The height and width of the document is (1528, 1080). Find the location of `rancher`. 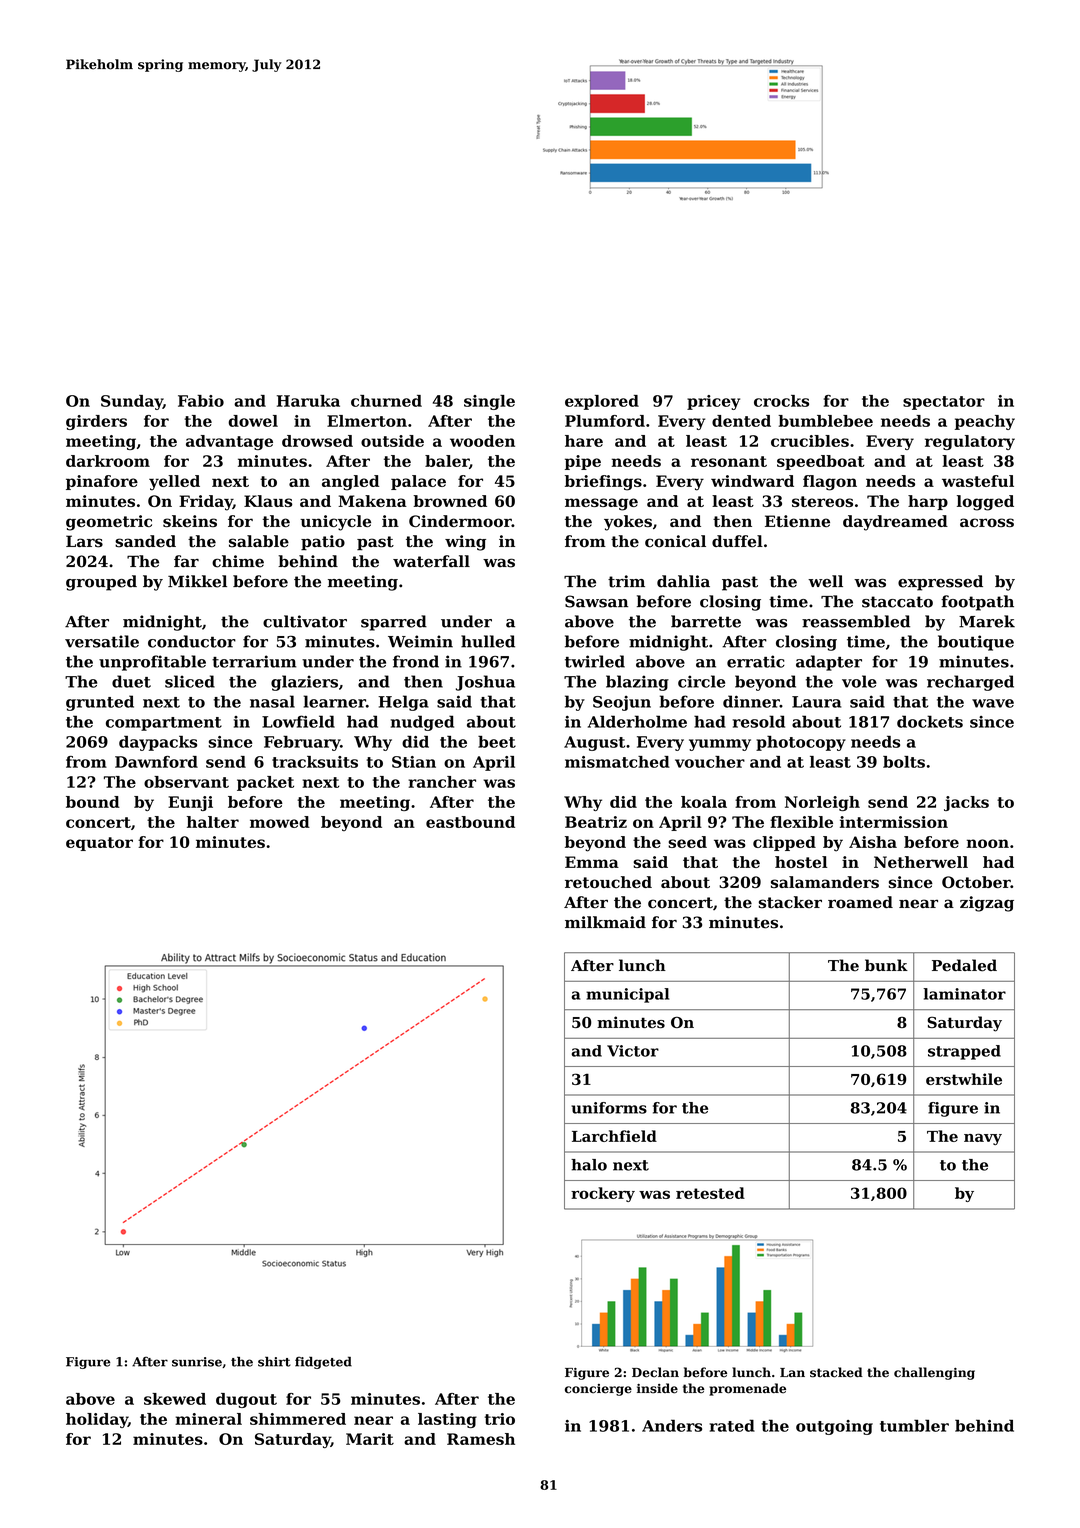

rancher is located at coordinates (442, 782).
